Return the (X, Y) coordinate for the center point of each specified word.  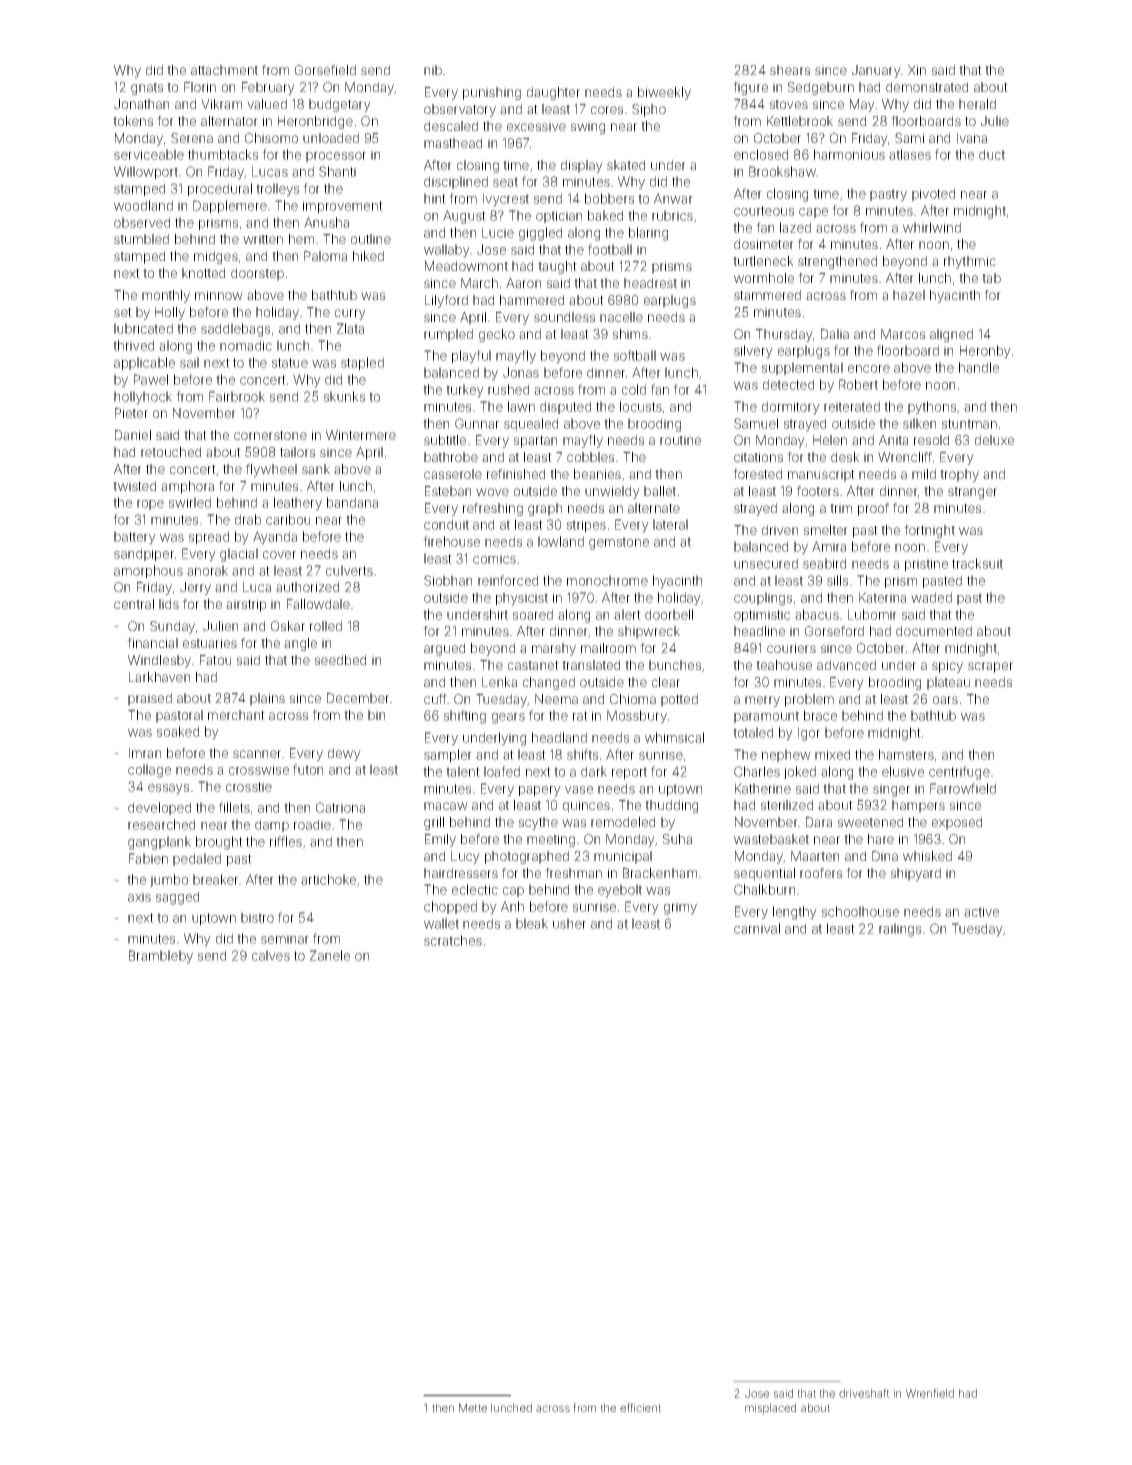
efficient (640, 1407)
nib (433, 70)
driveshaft (864, 1393)
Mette (473, 1407)
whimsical (674, 737)
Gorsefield (325, 70)
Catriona (340, 807)
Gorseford (834, 631)
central (134, 604)
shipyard (916, 874)
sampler (448, 755)
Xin (917, 70)
